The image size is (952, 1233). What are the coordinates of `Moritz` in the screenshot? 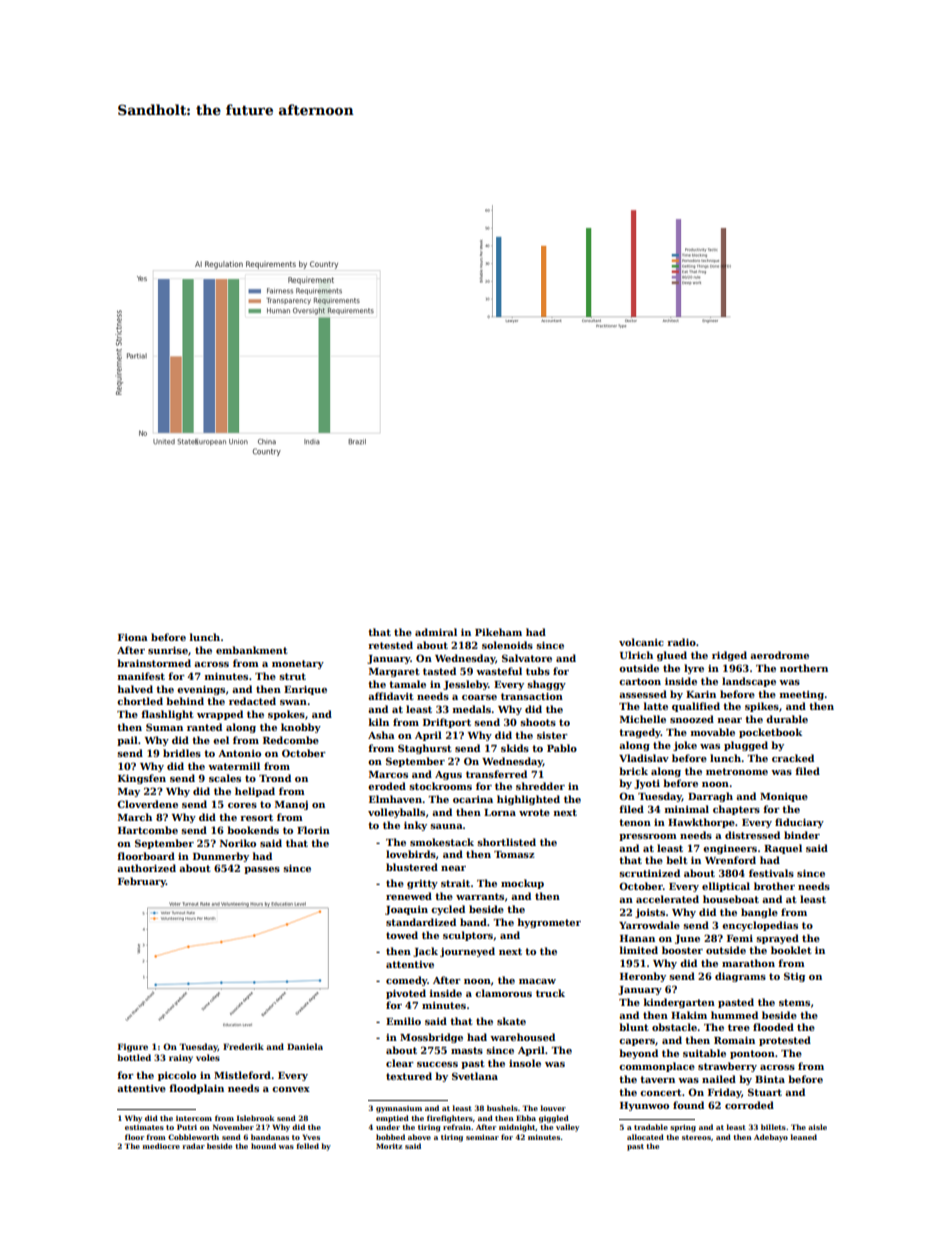 It's located at (389, 1146).
